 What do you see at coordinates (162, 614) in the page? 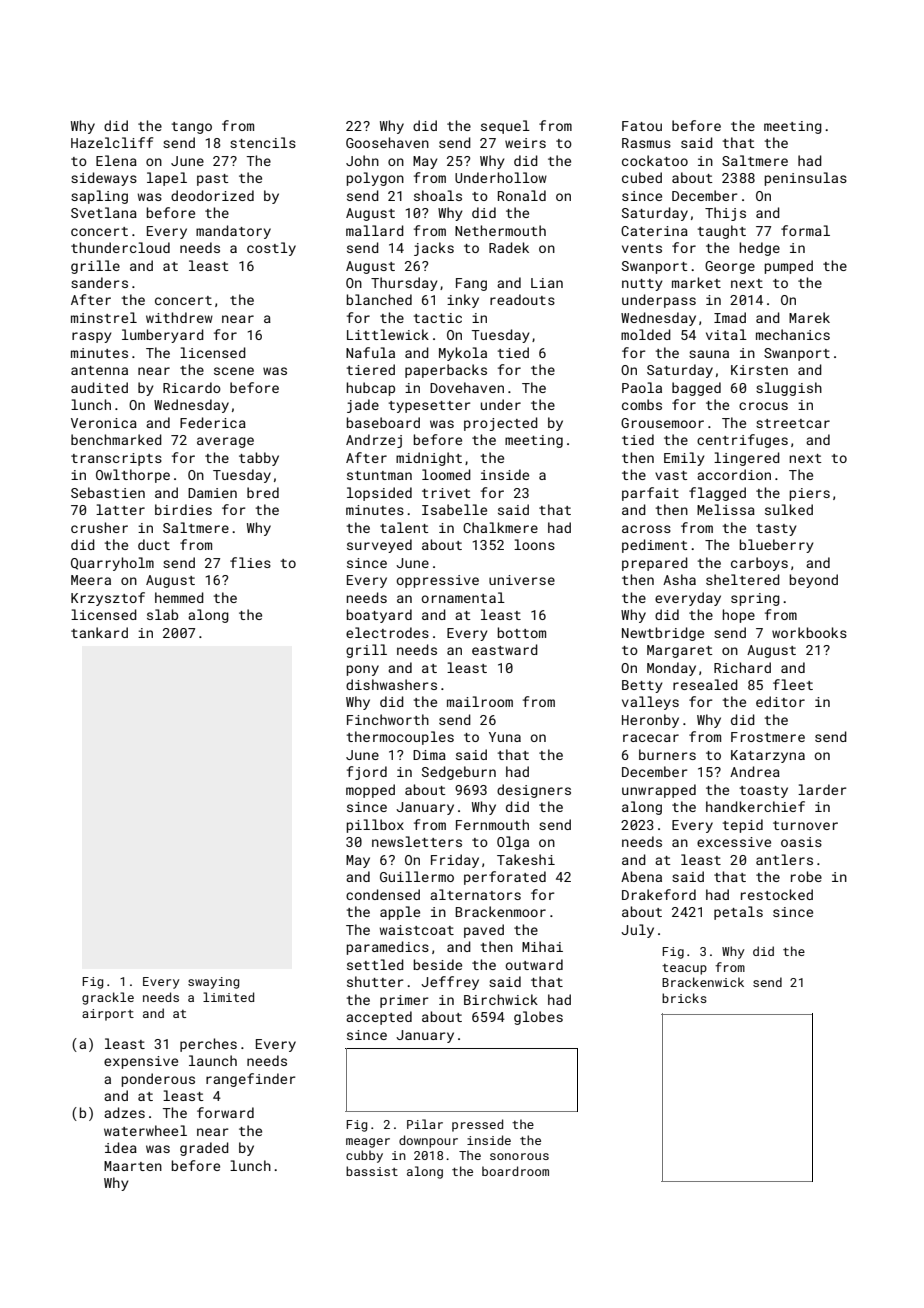
I see `slab` at bounding box center [162, 614].
